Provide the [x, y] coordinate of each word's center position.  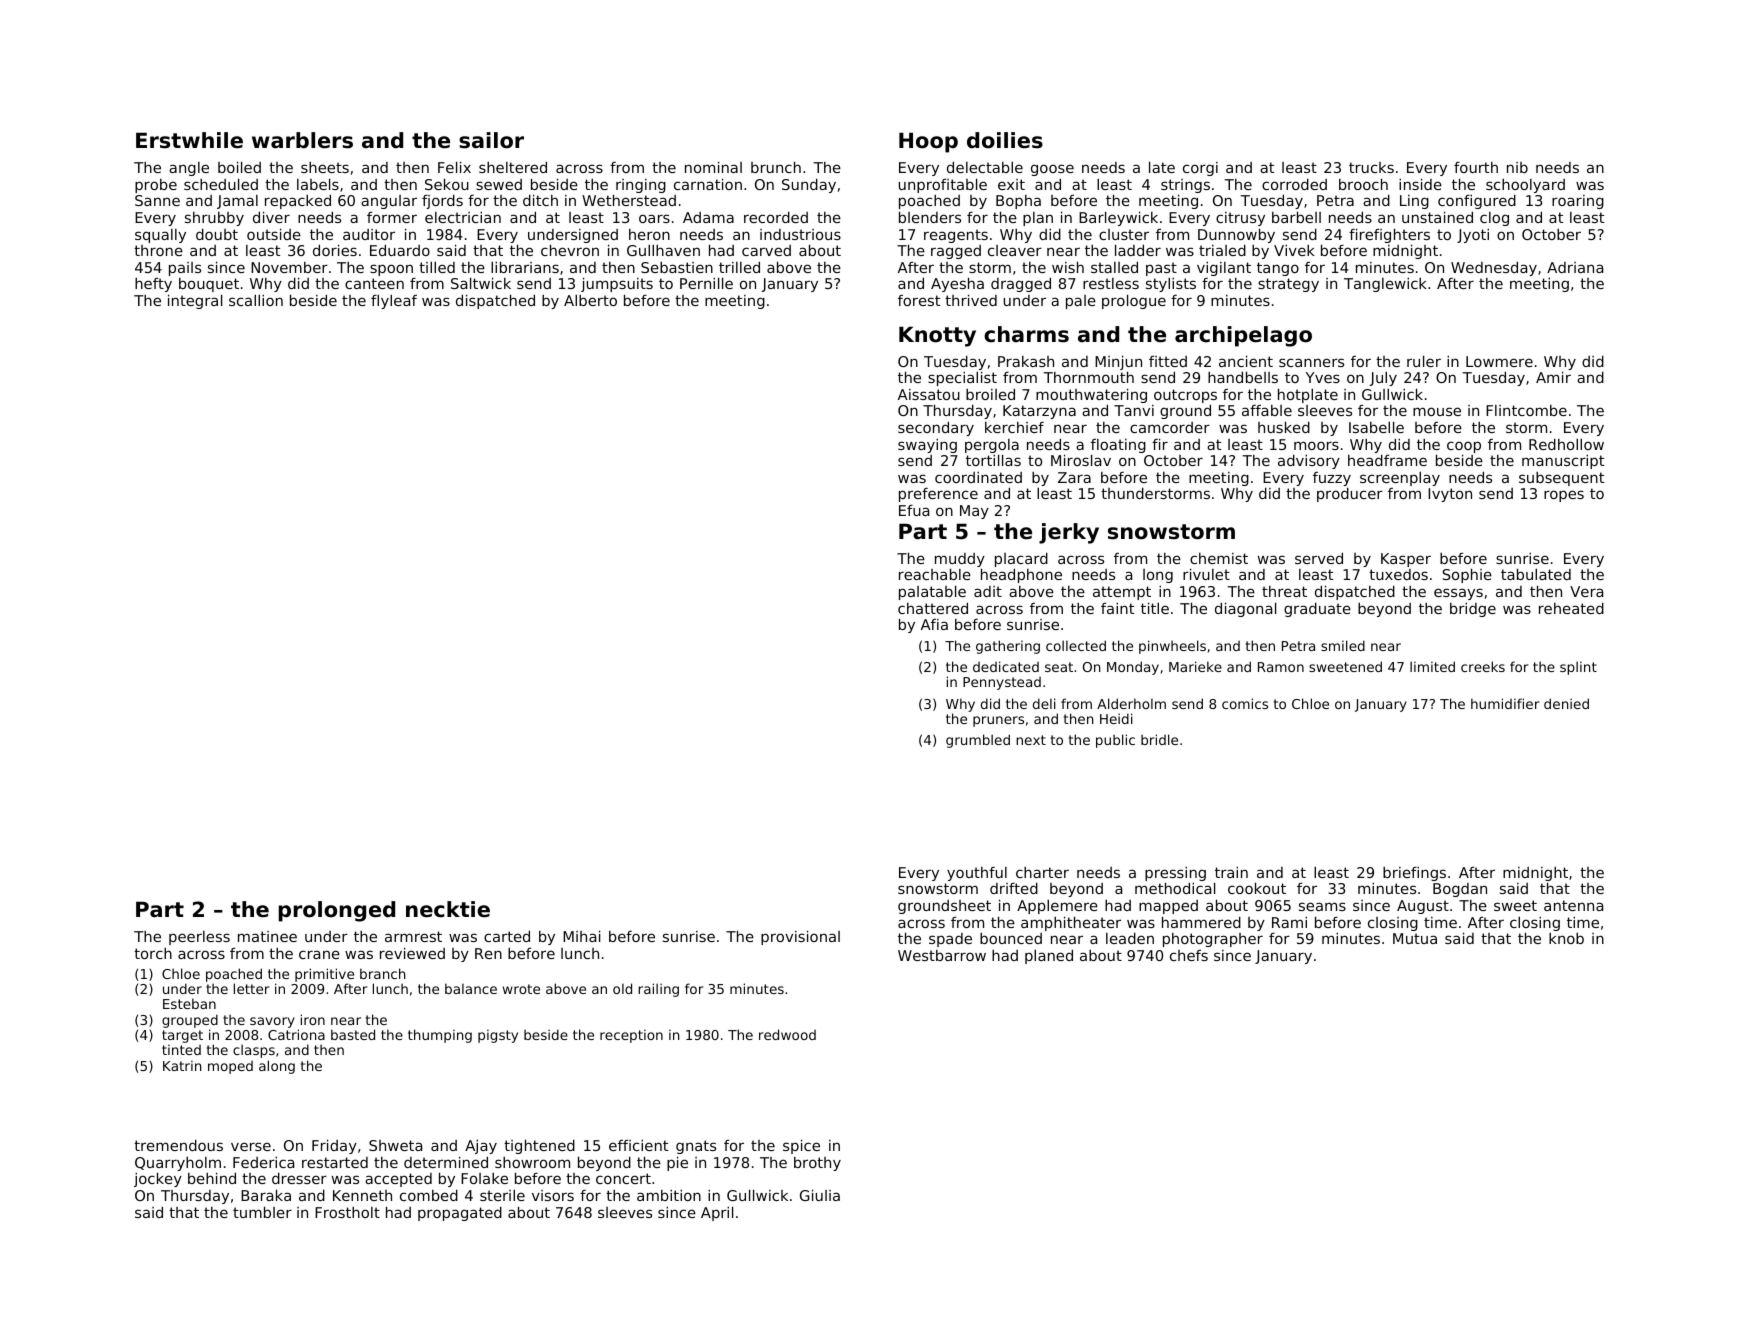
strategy [1288, 285]
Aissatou [929, 394]
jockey [158, 1180]
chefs [1189, 955]
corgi [1200, 169]
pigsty [498, 1036]
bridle [1159, 739]
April [717, 1213]
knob [1566, 938]
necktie [448, 909]
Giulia [820, 1195]
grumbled [978, 741]
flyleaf [394, 301]
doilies [1005, 140]
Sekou [447, 184]
